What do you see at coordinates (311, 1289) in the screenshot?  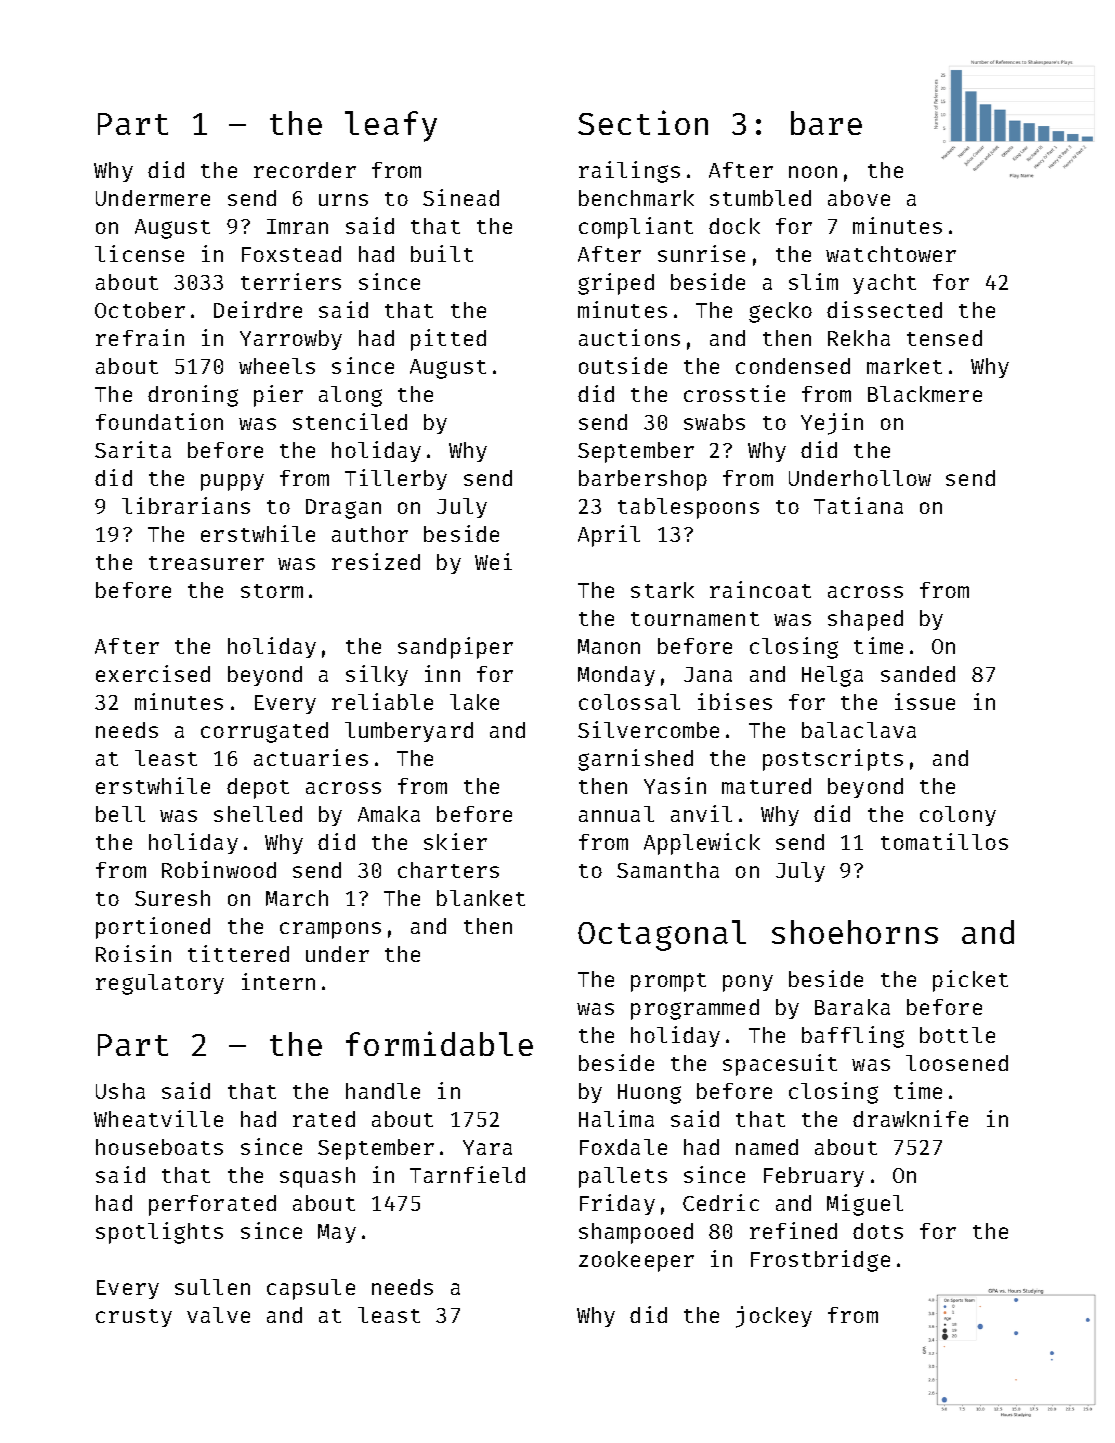 I see `capsule` at bounding box center [311, 1289].
